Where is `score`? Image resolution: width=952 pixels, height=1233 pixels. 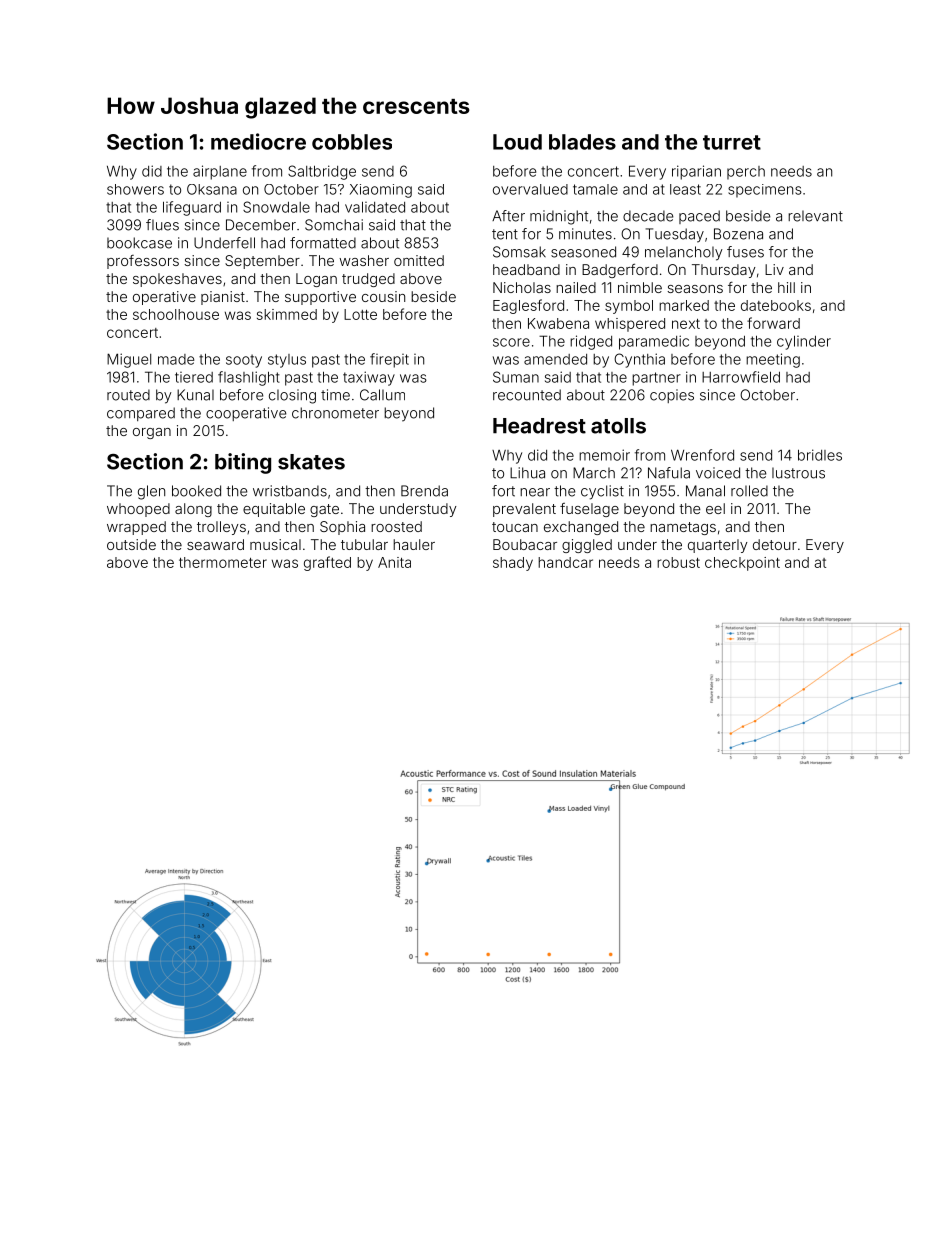 score is located at coordinates (511, 342).
